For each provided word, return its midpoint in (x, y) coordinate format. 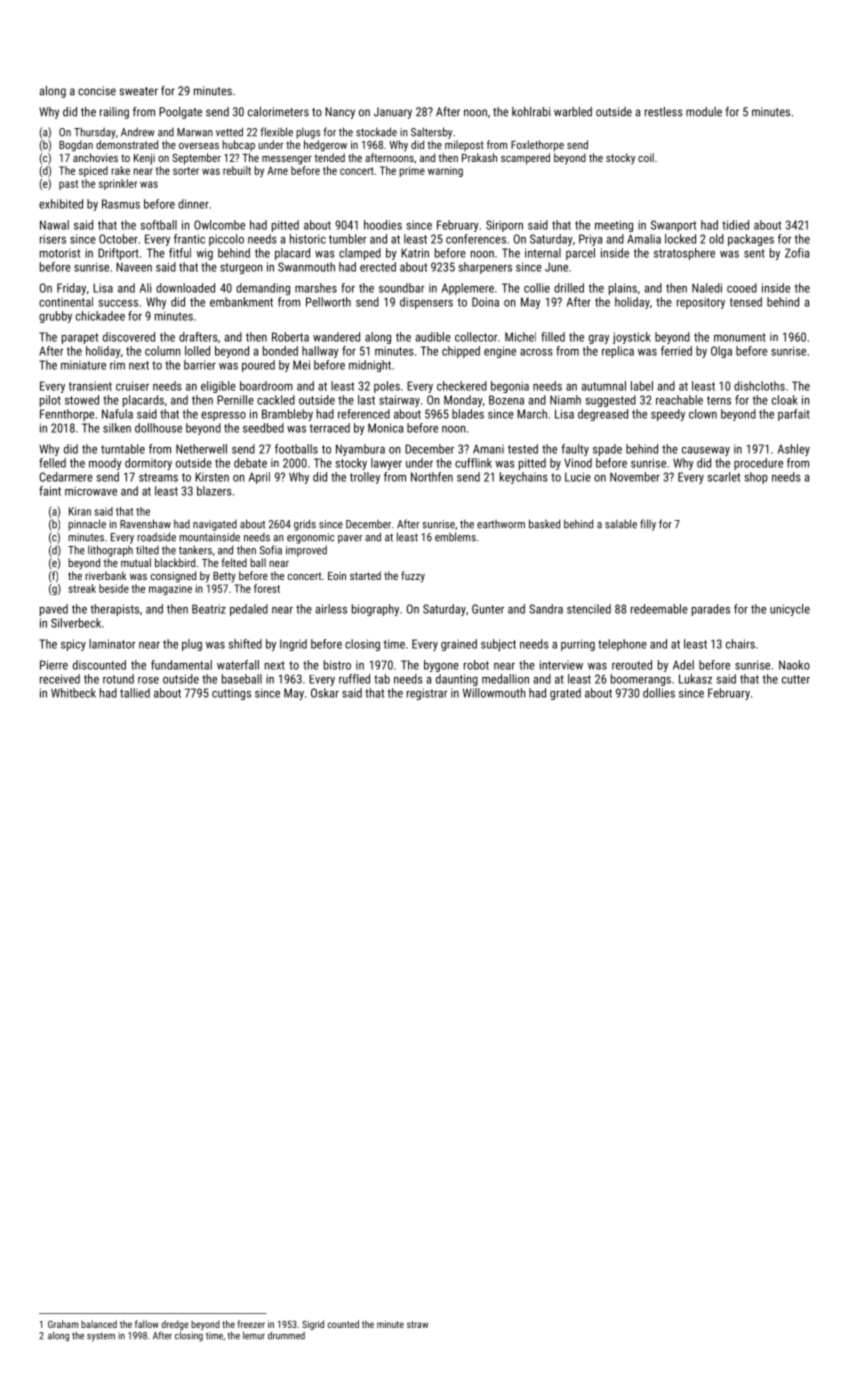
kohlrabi (531, 112)
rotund (118, 679)
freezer (251, 1324)
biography (375, 610)
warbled (573, 112)
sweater (138, 91)
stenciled (589, 609)
